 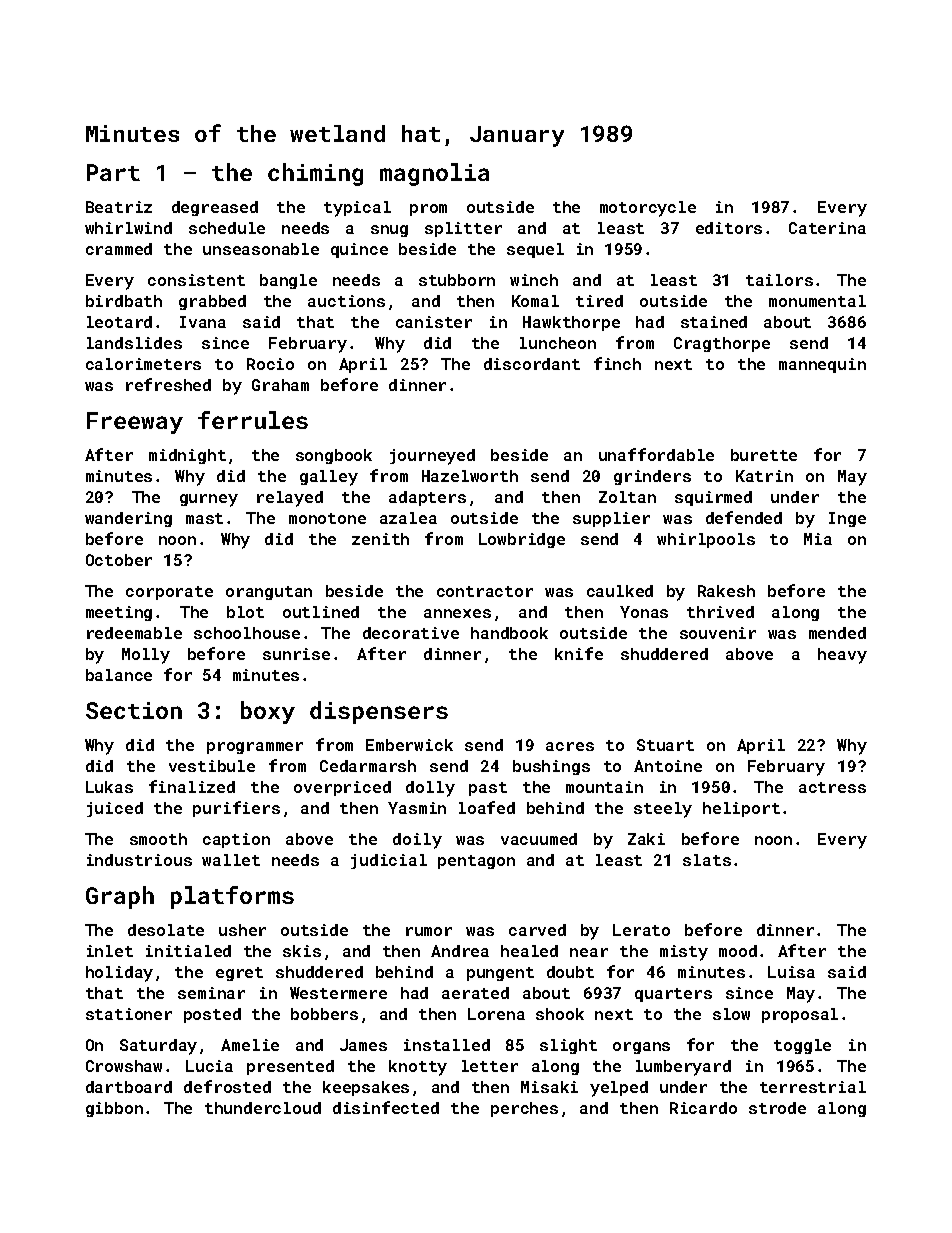 I want to click on sequel, so click(x=535, y=250).
